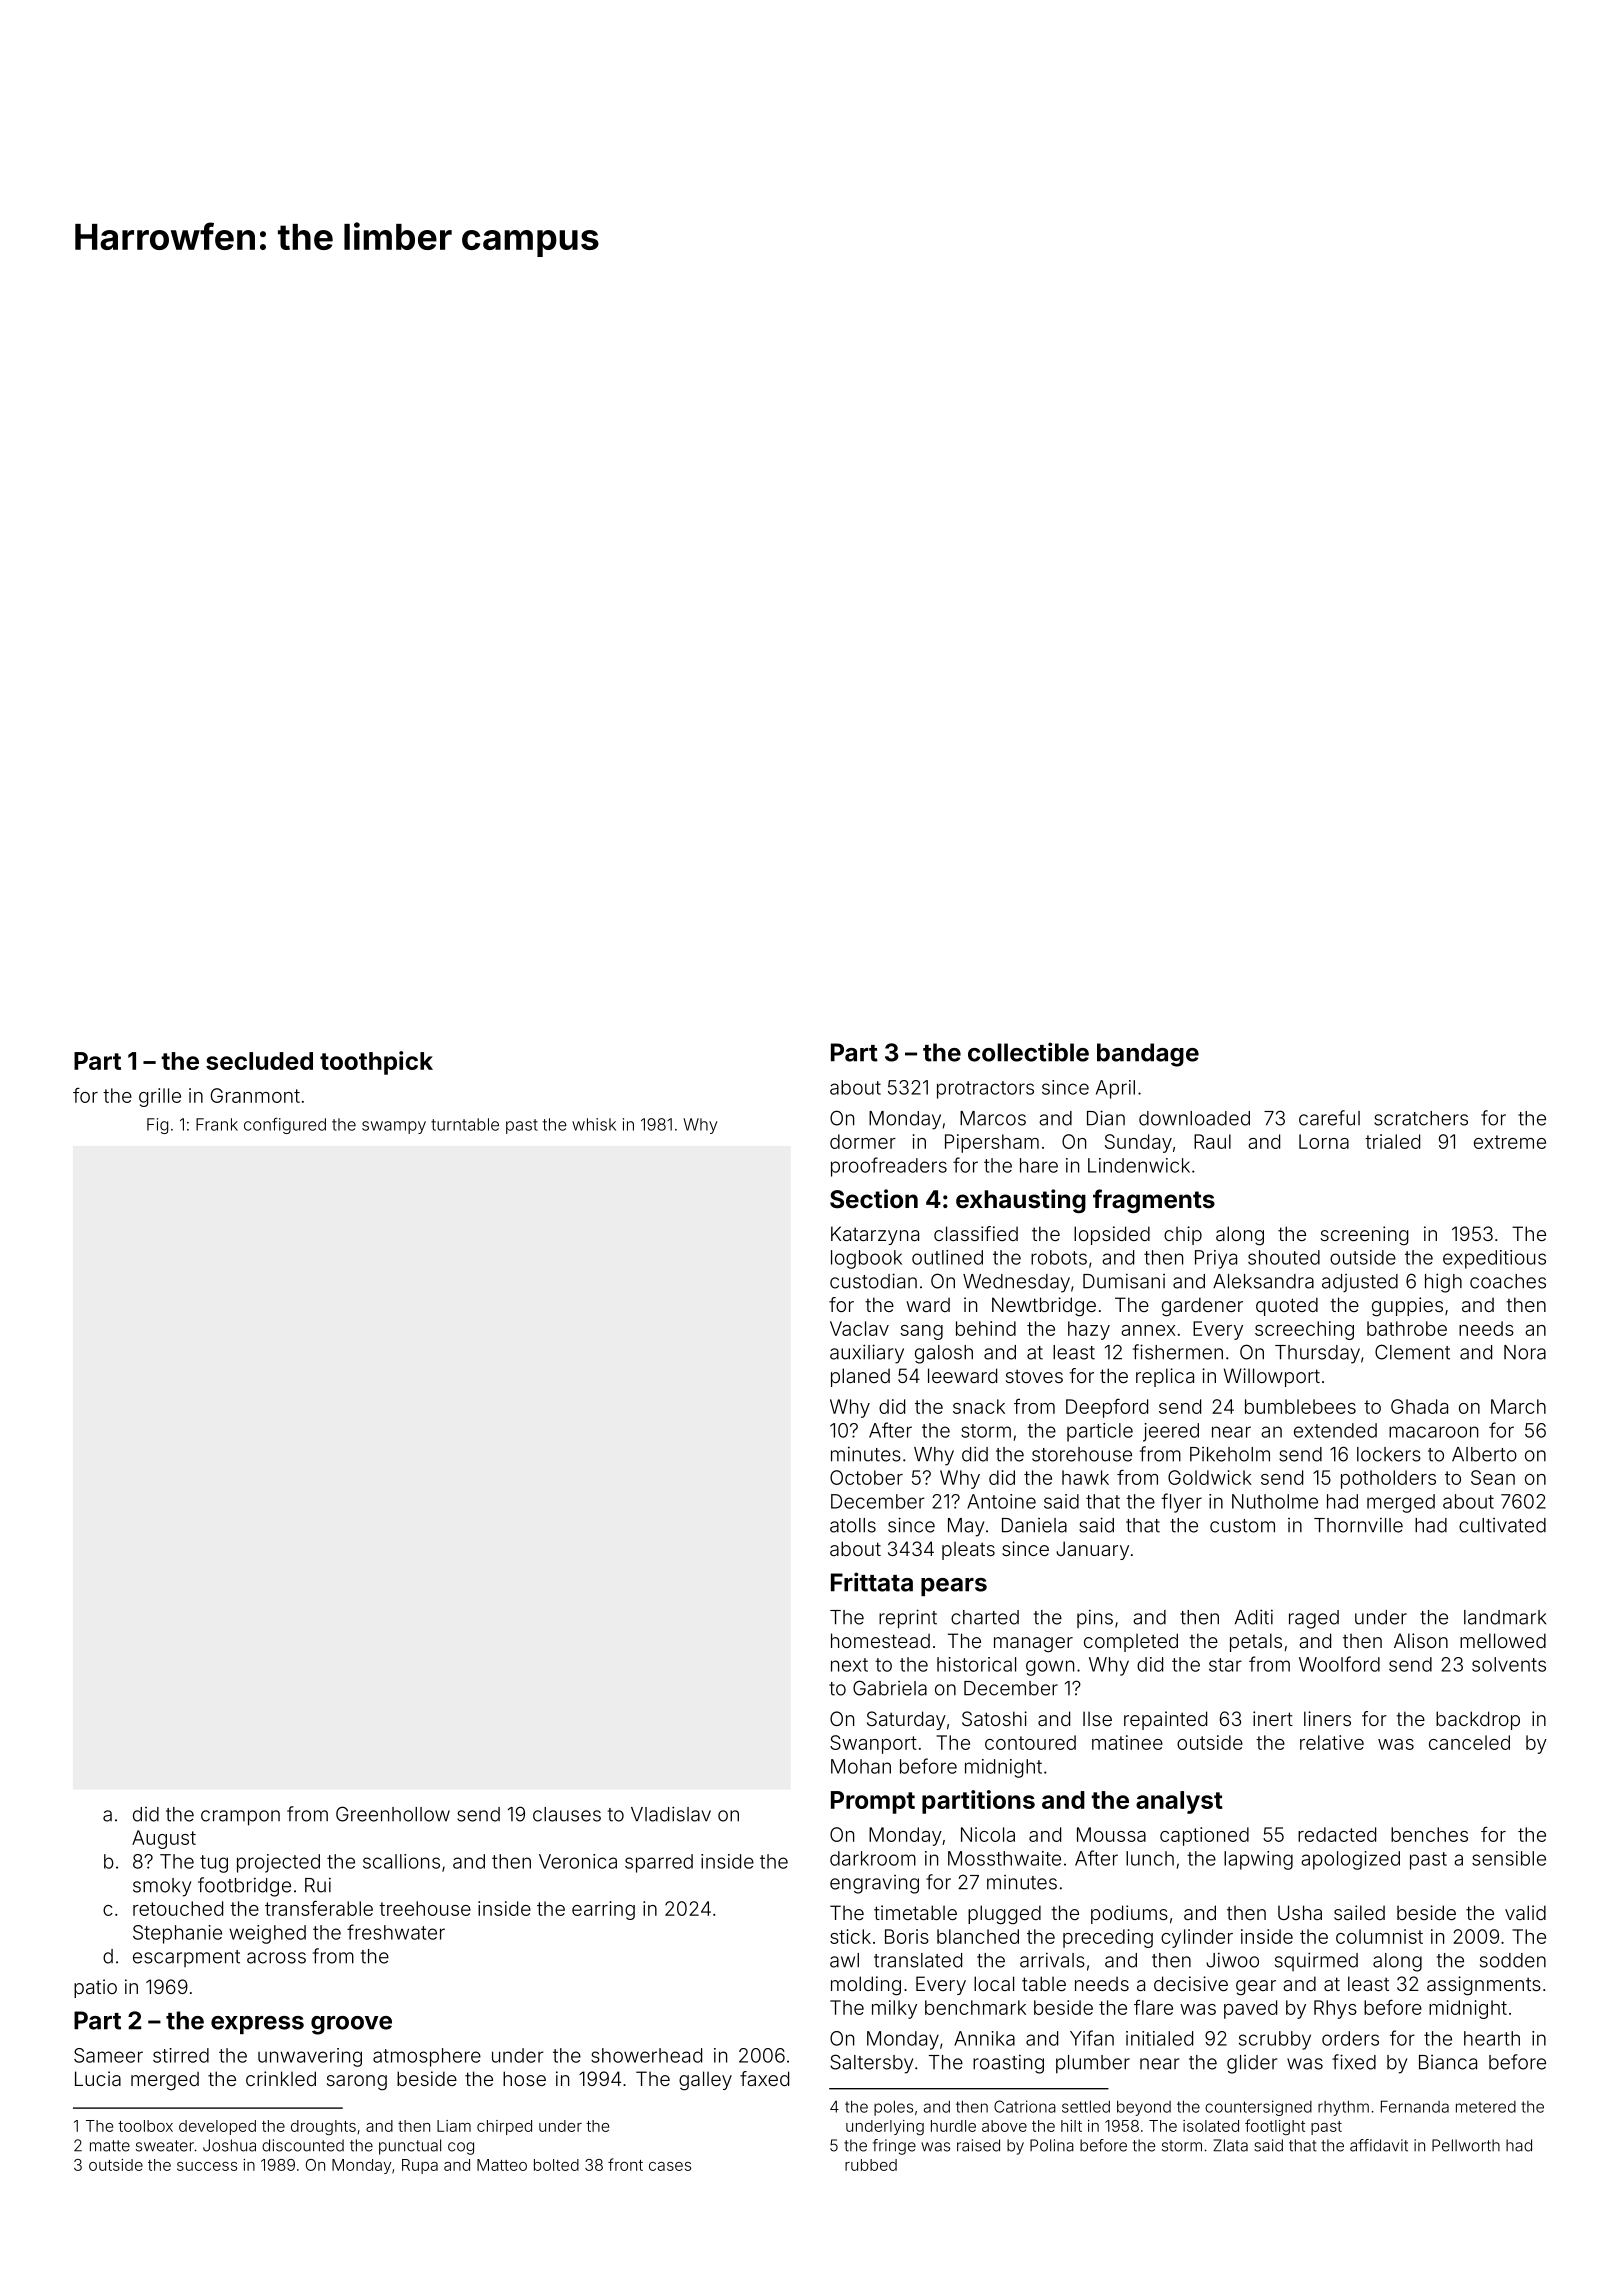  Describe the element at coordinates (1332, 1742) in the document. I see `relative` at that location.
